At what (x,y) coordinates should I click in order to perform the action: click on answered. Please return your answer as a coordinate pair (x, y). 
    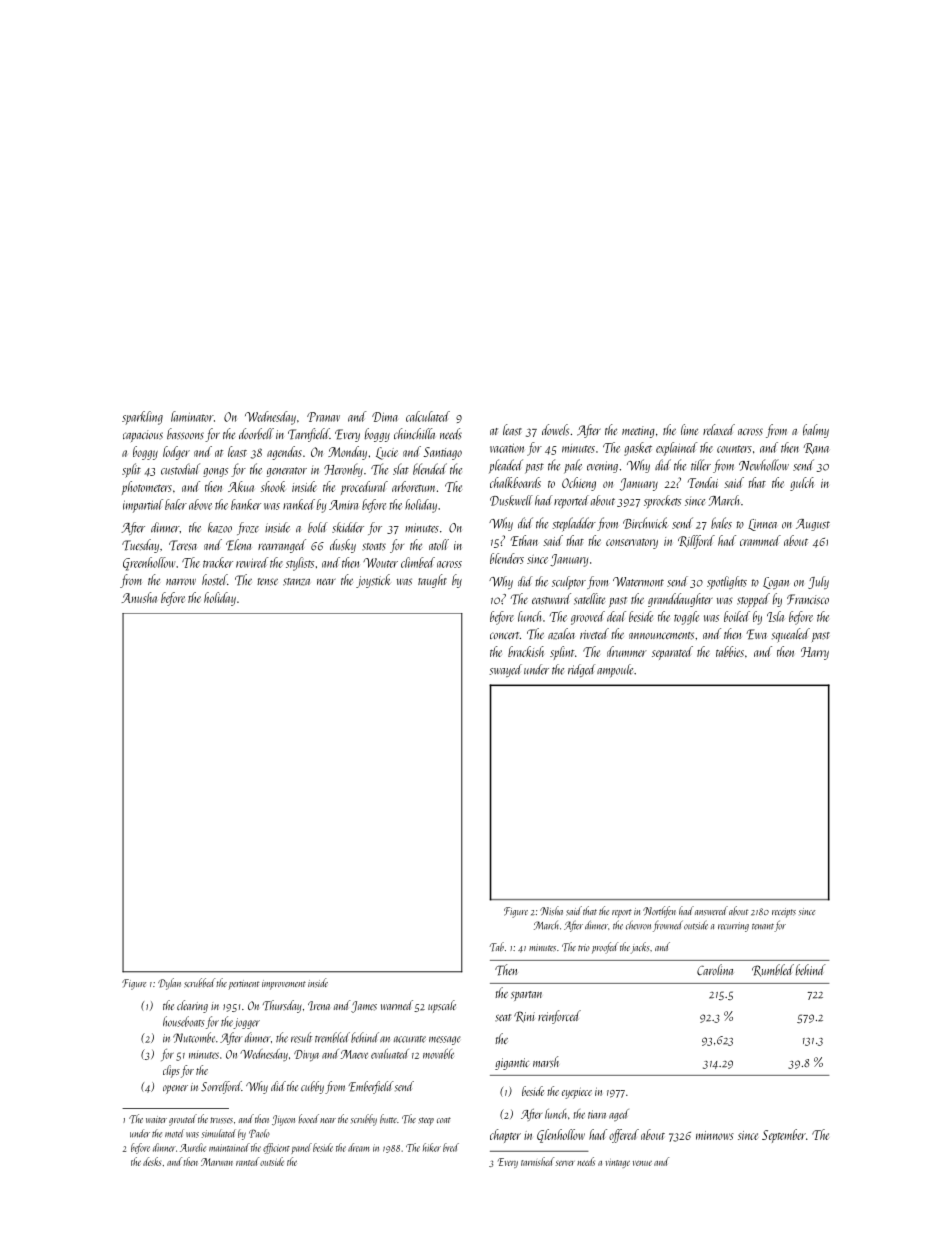
    Looking at the image, I should click on (711, 911).
